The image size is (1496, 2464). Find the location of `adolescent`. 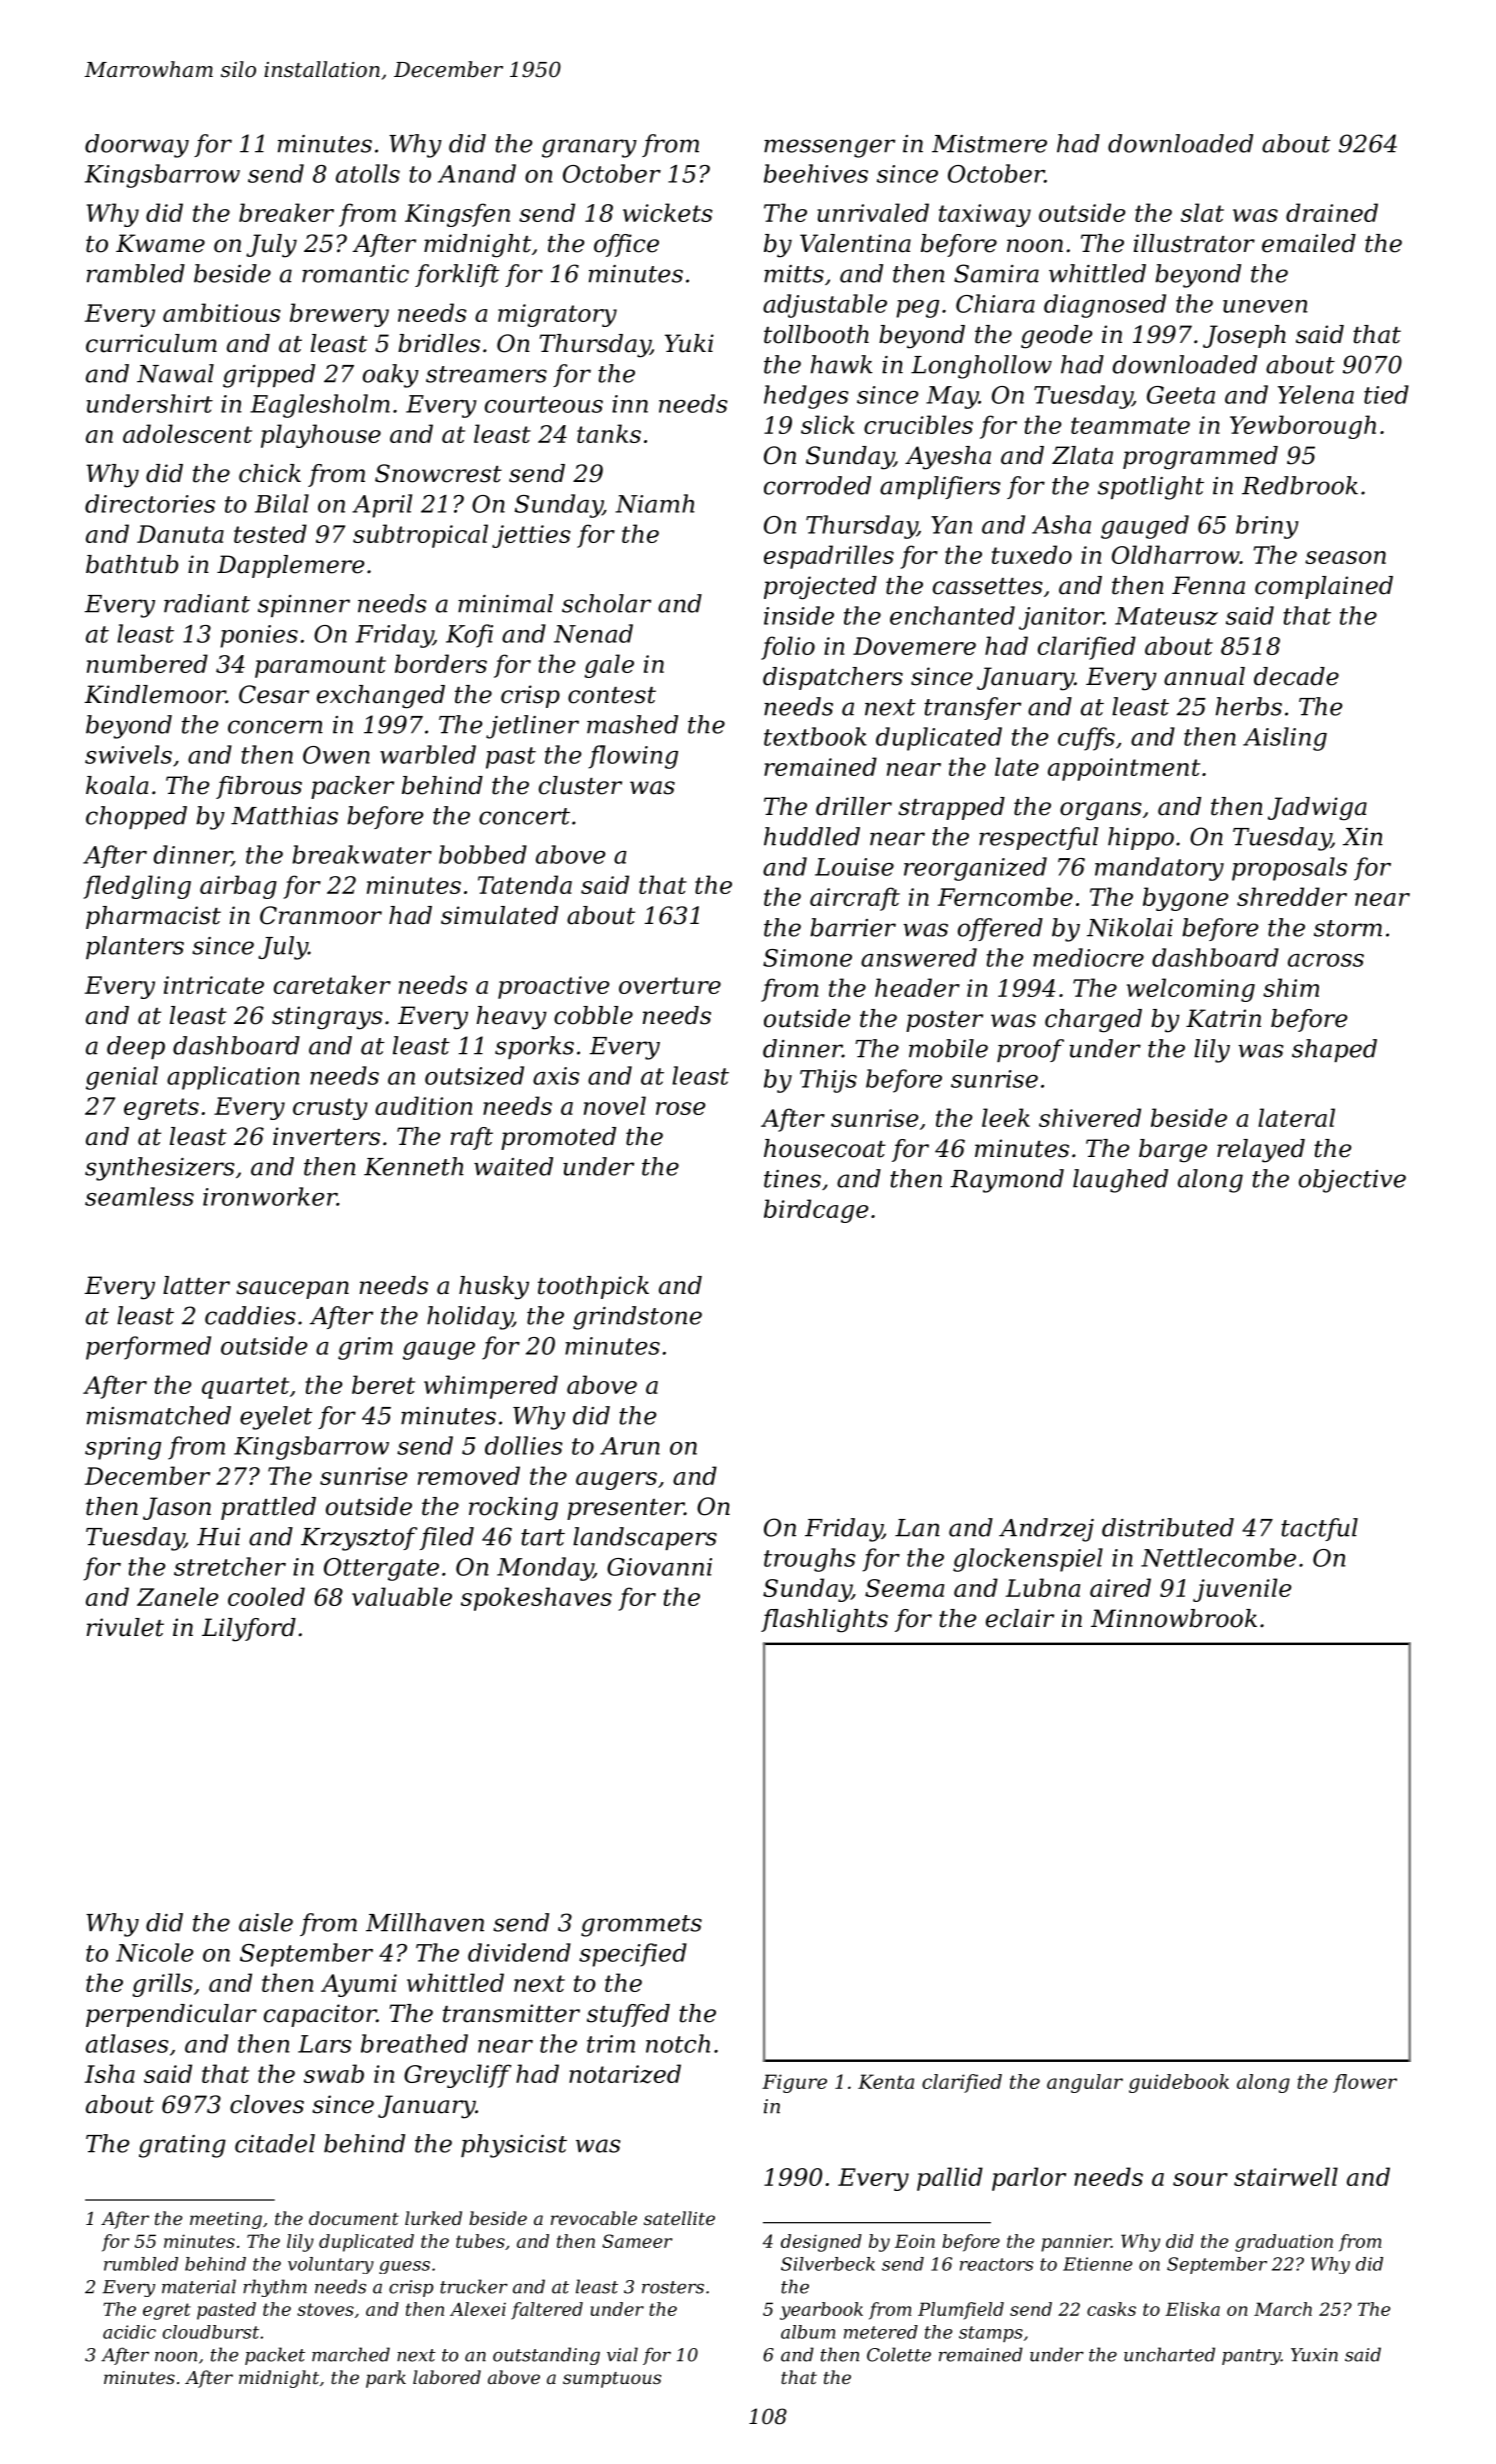

adolescent is located at coordinates (187, 433).
